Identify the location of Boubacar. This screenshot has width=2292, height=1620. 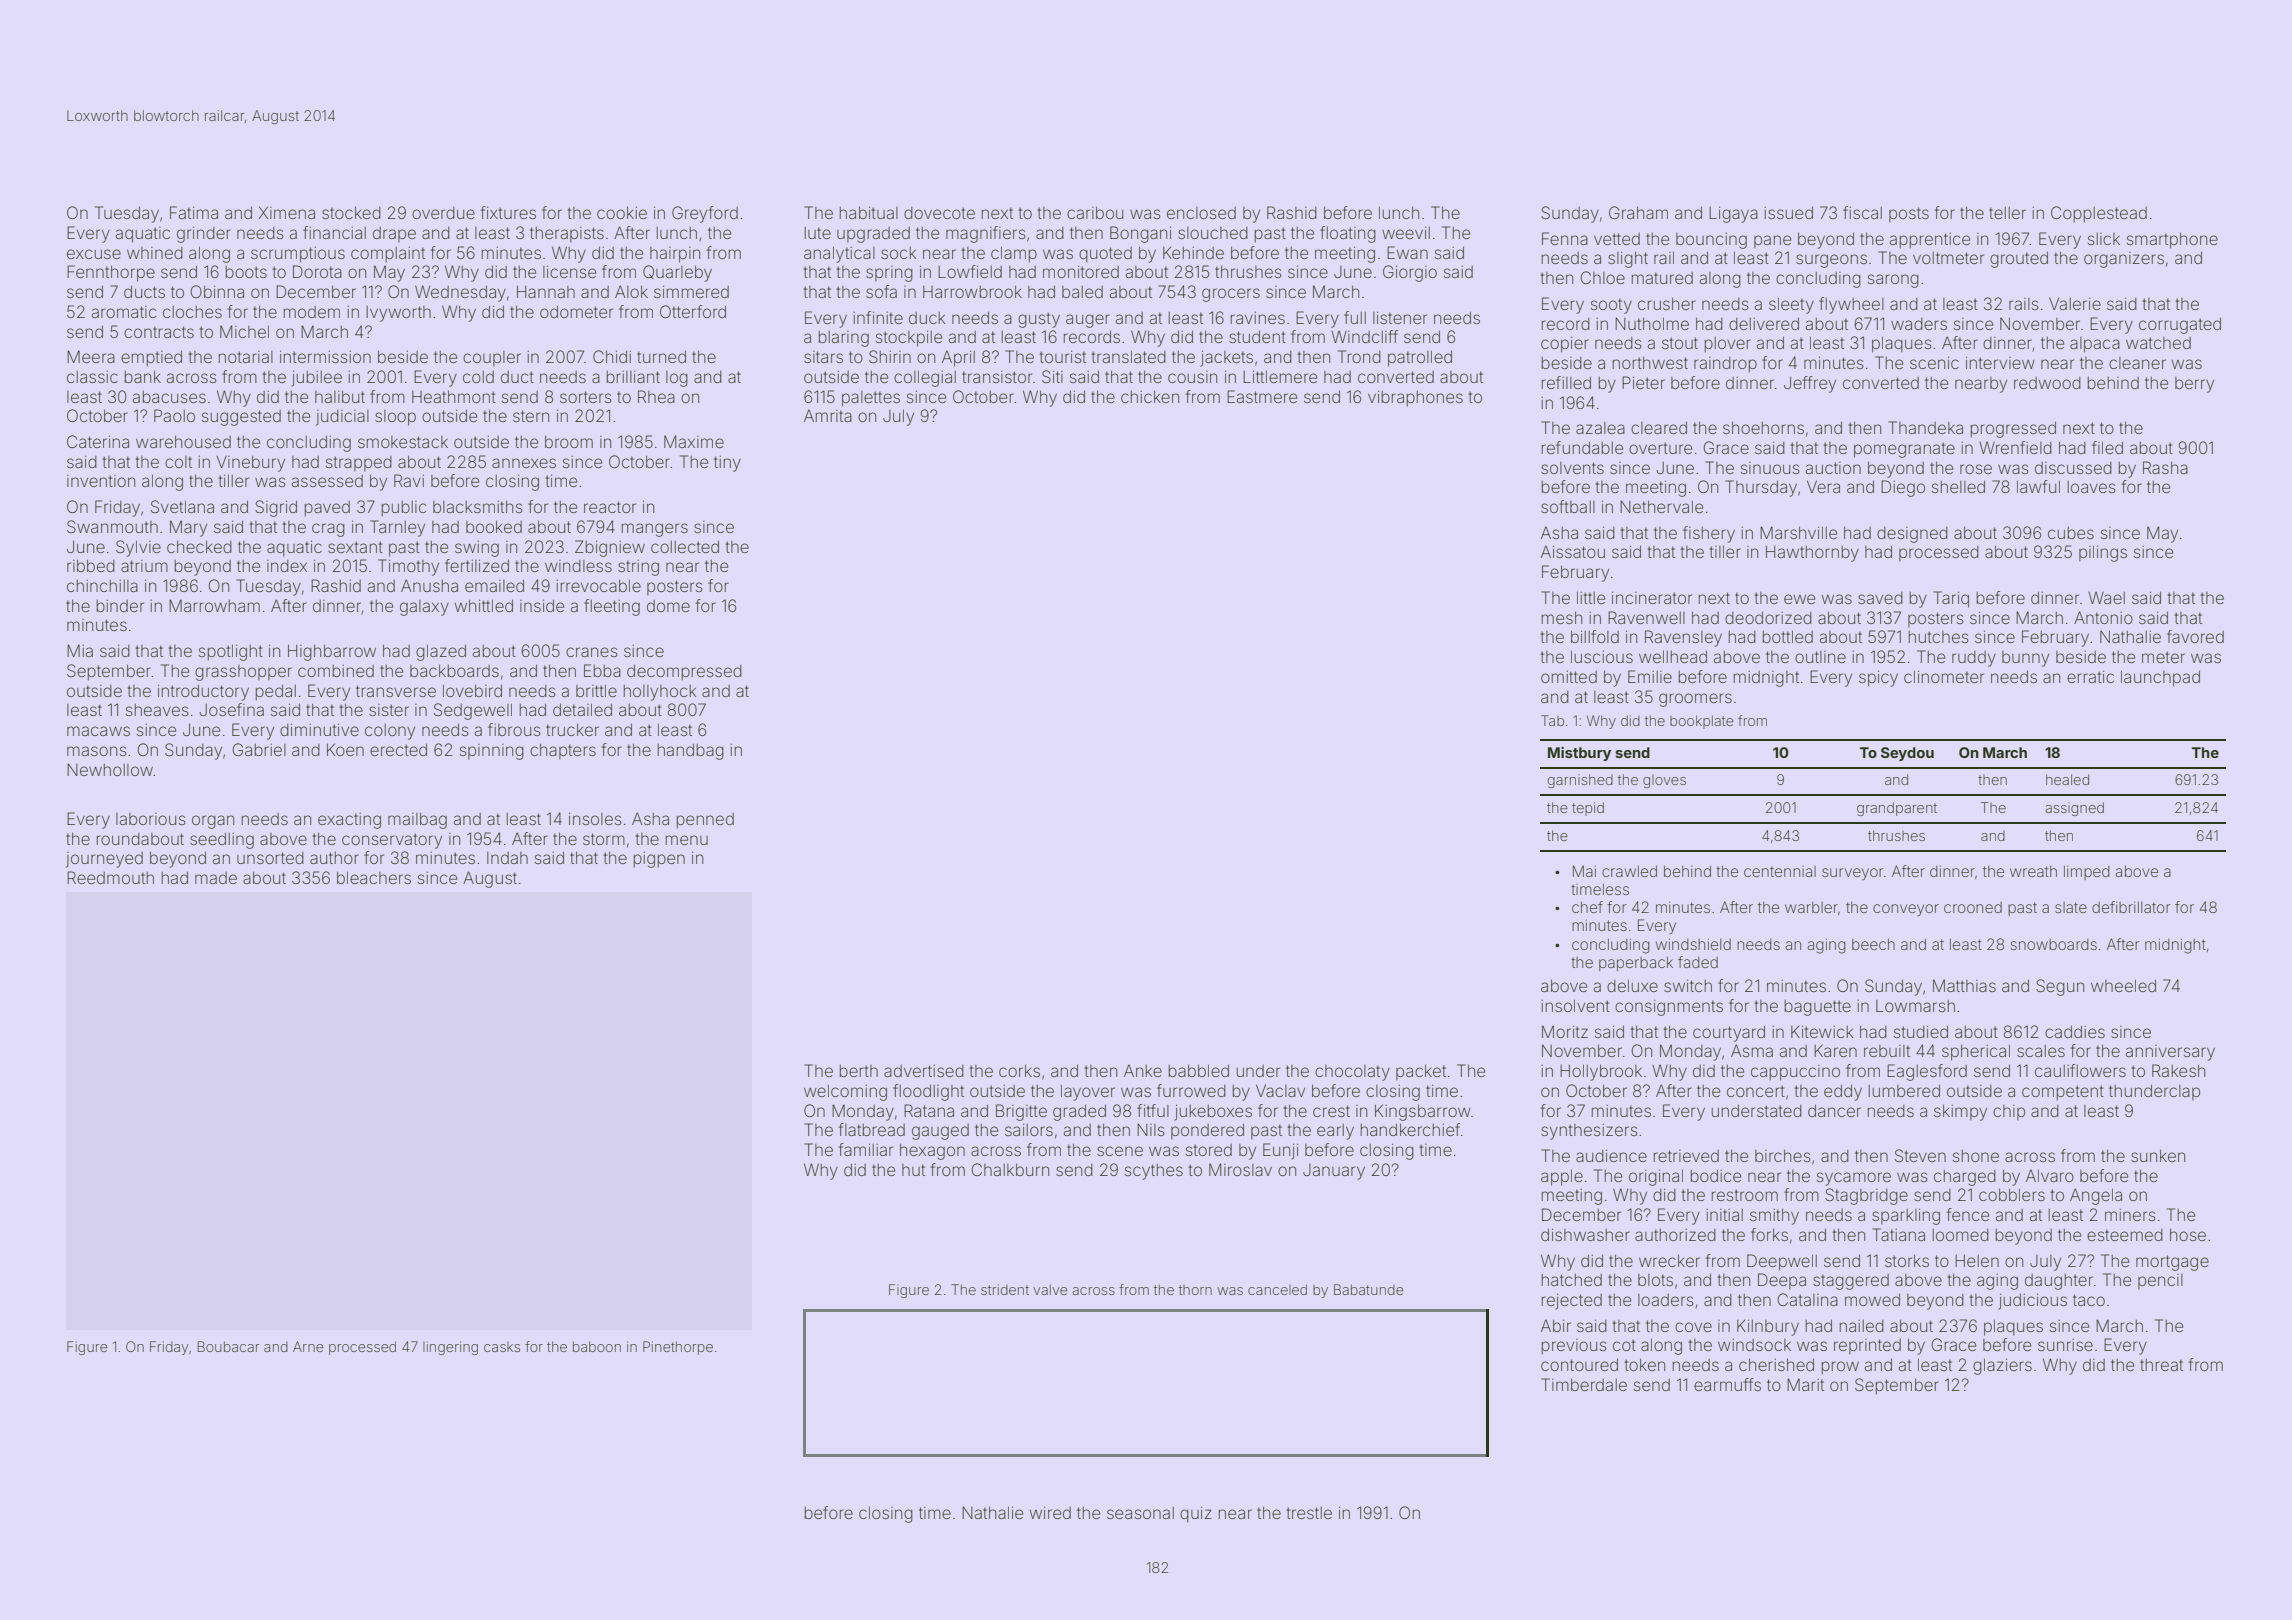
(228, 1346).
